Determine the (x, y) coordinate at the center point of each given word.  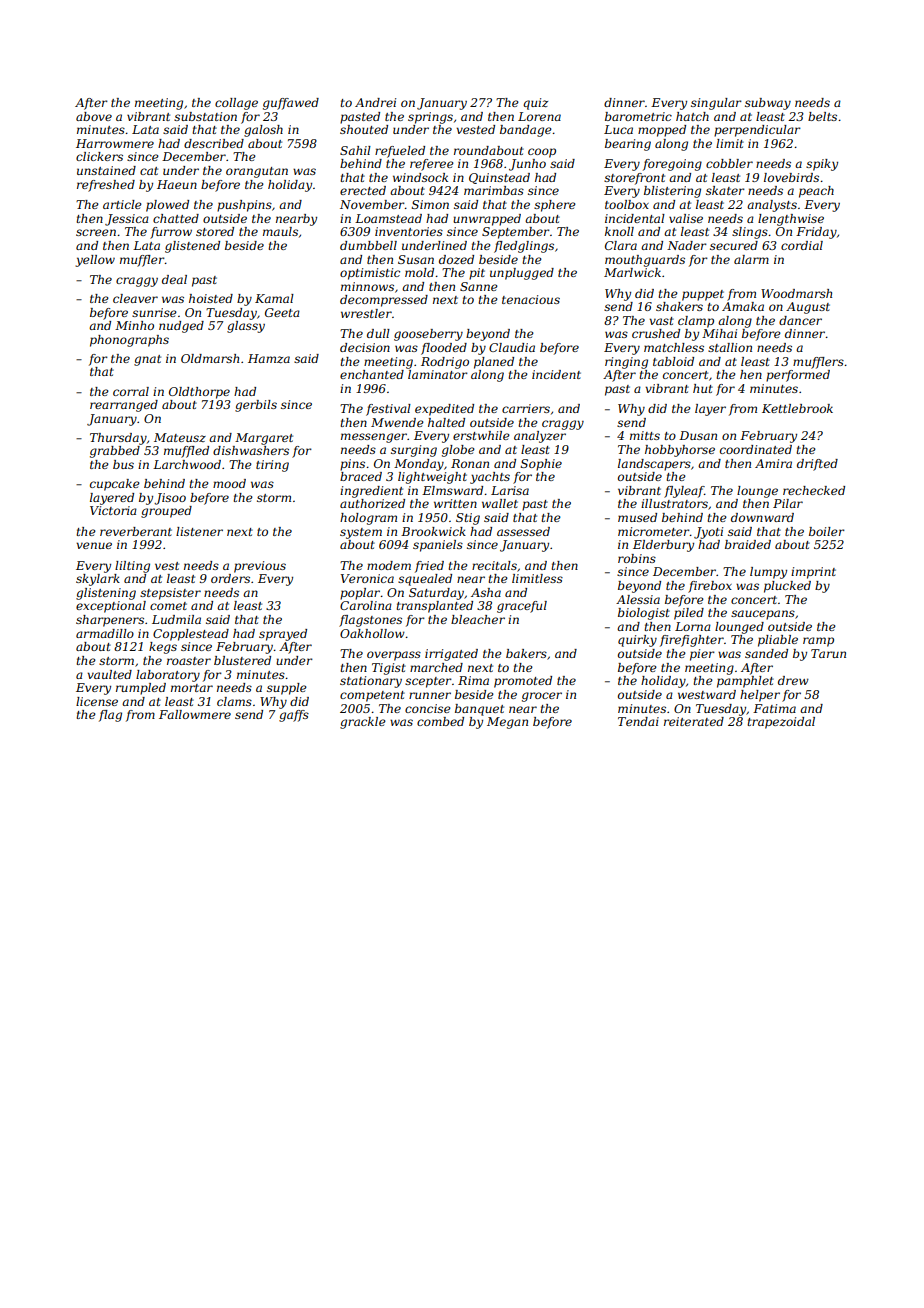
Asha (486, 592)
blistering (672, 192)
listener (199, 531)
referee (432, 165)
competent (372, 696)
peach (816, 192)
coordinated (756, 449)
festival (388, 410)
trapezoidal (781, 723)
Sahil (355, 150)
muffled (186, 452)
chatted (176, 218)
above (94, 116)
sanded (766, 653)
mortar (192, 688)
